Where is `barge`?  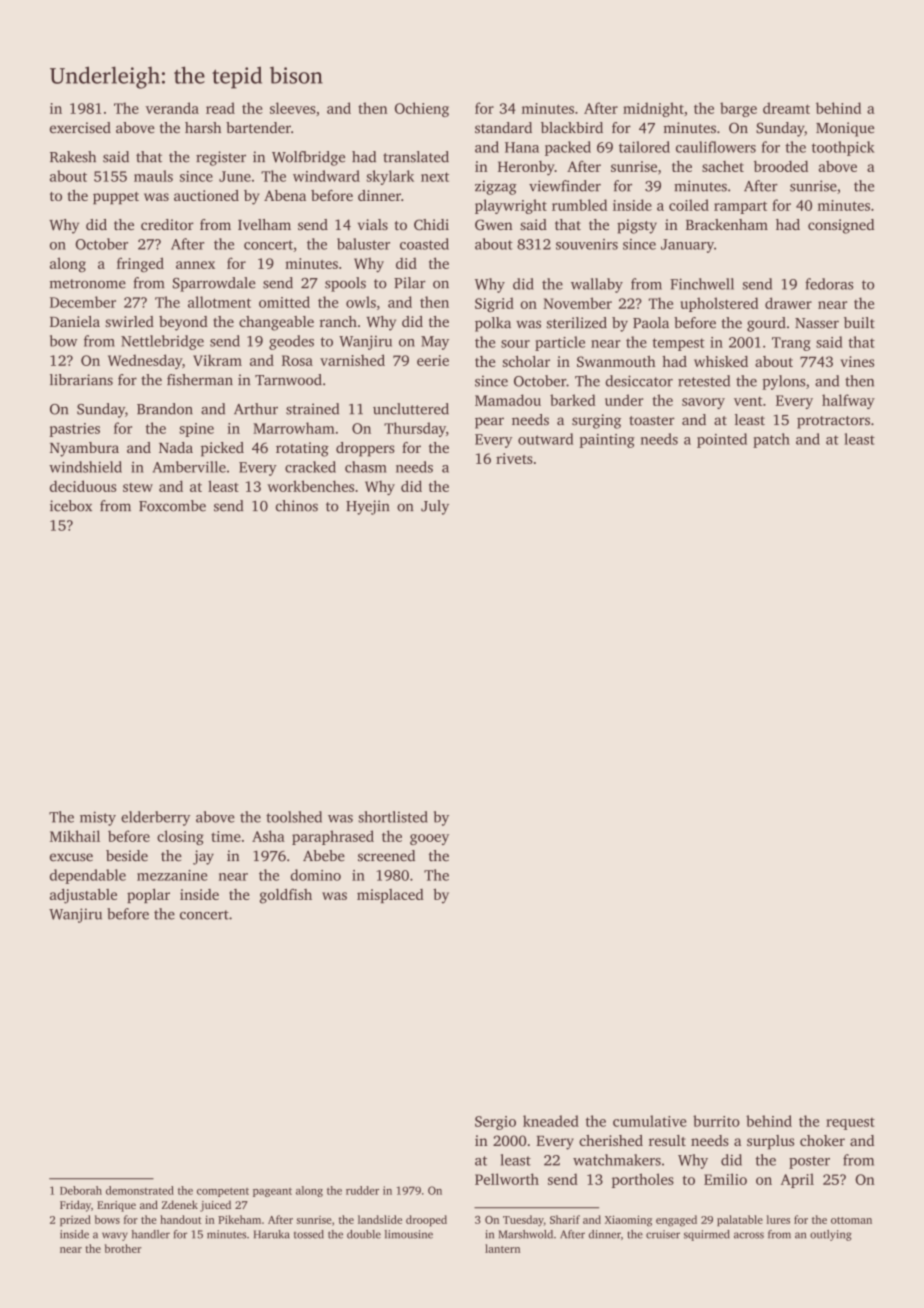
barge is located at coordinates (738, 109).
